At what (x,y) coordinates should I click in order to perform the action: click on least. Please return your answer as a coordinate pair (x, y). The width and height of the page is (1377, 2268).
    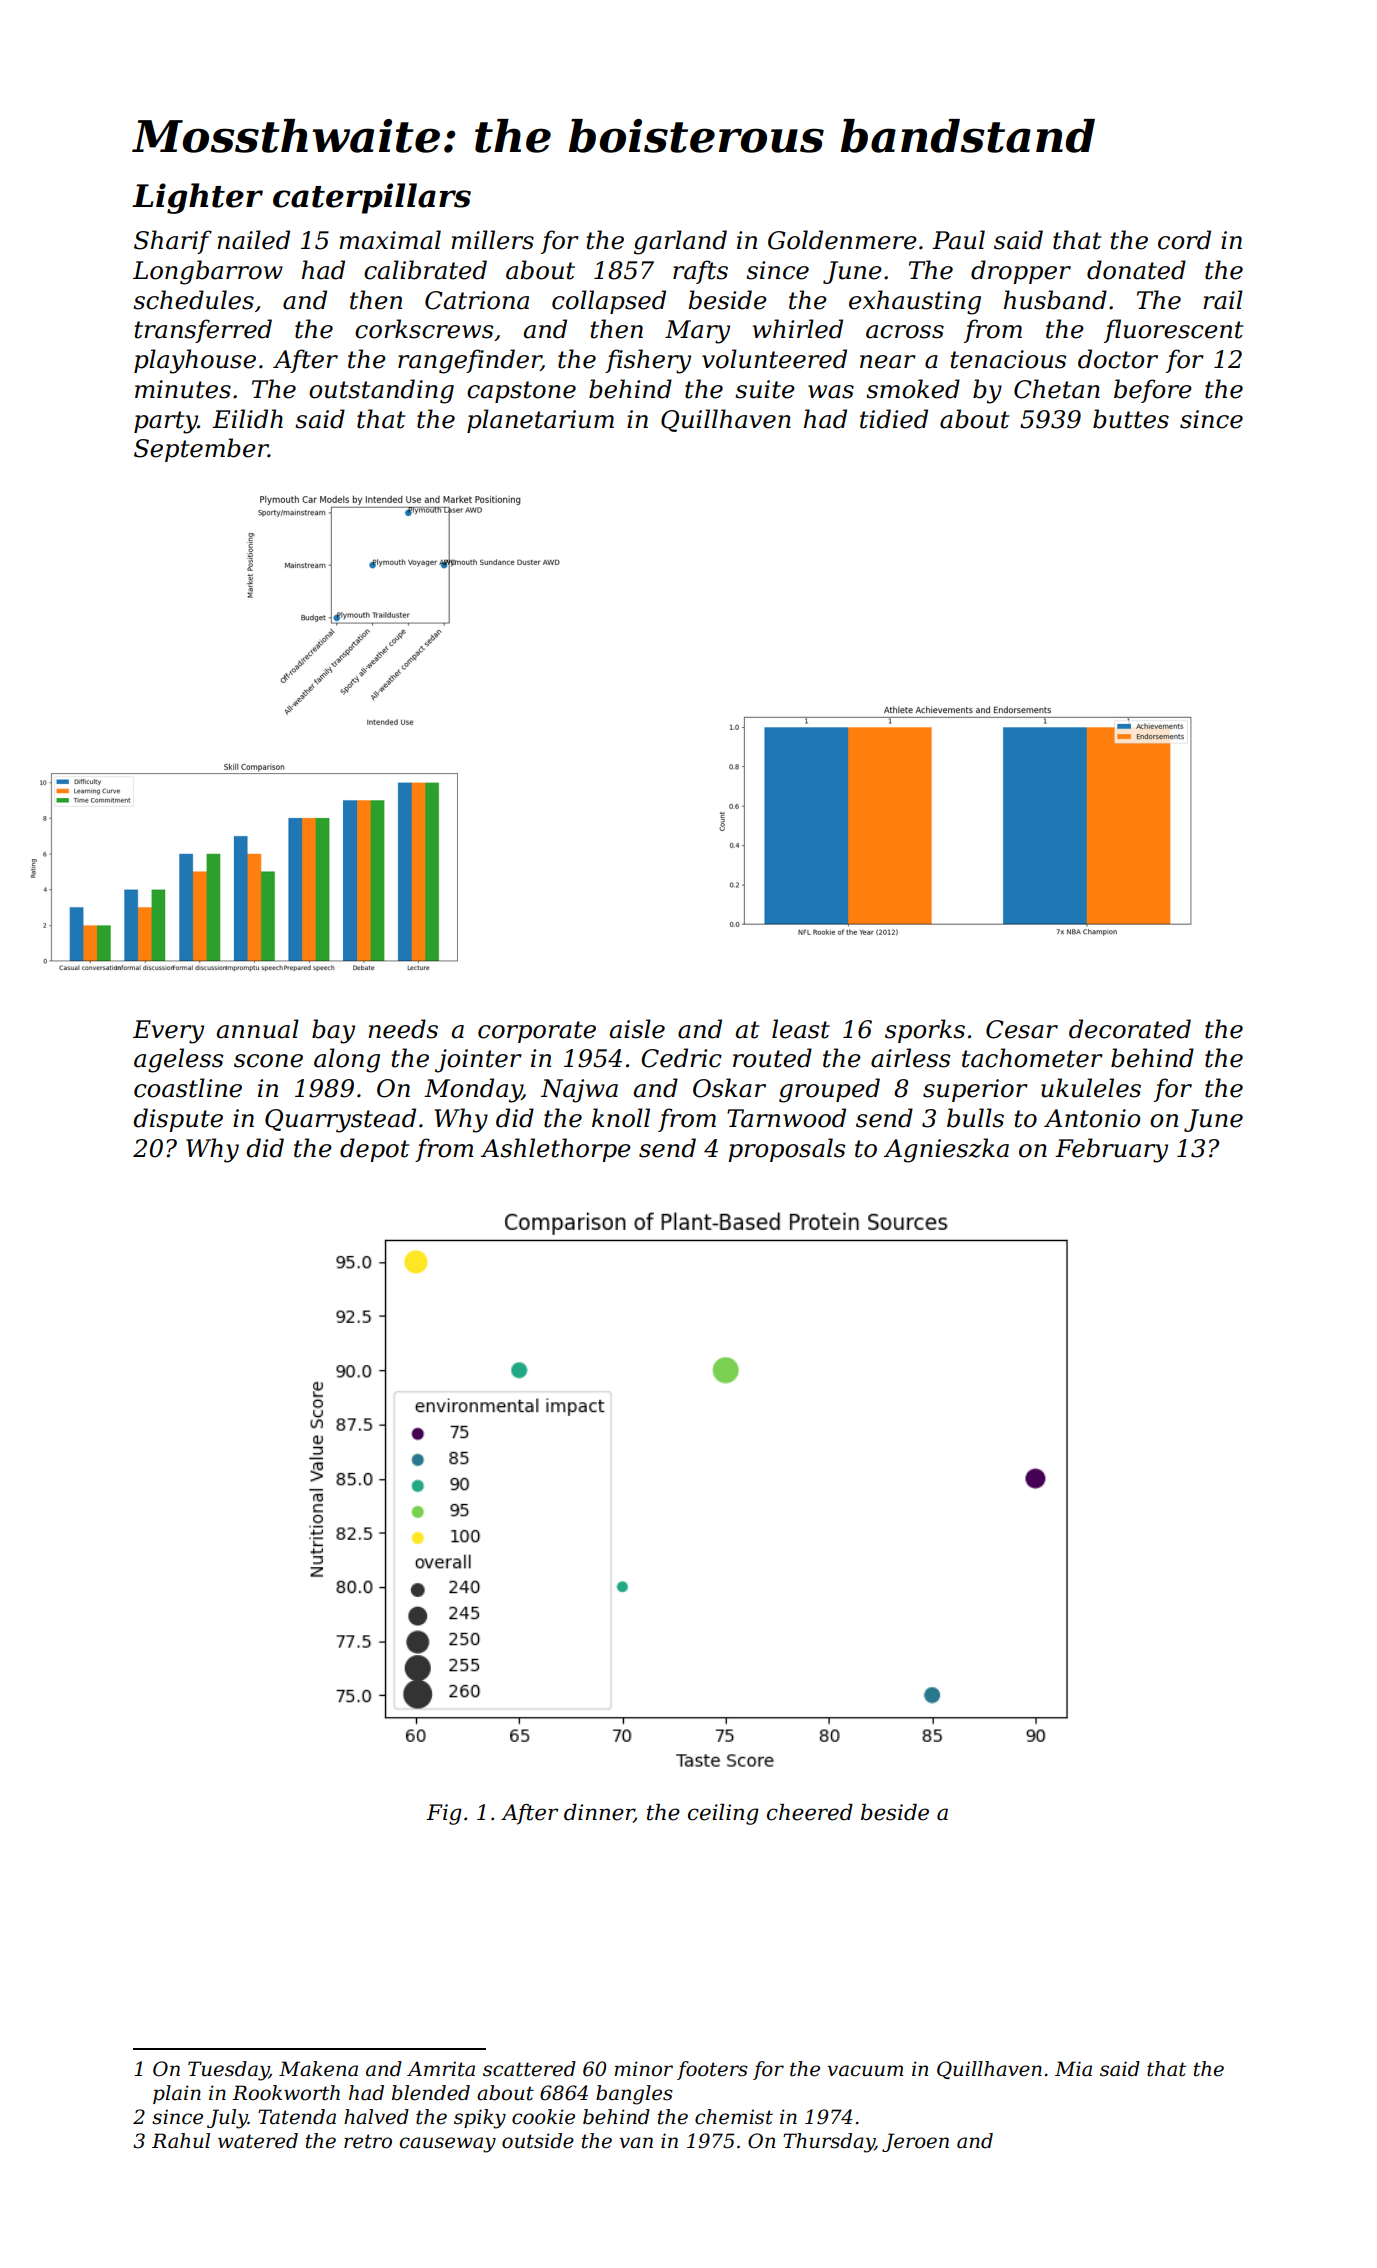
    Looking at the image, I should click on (801, 1029).
